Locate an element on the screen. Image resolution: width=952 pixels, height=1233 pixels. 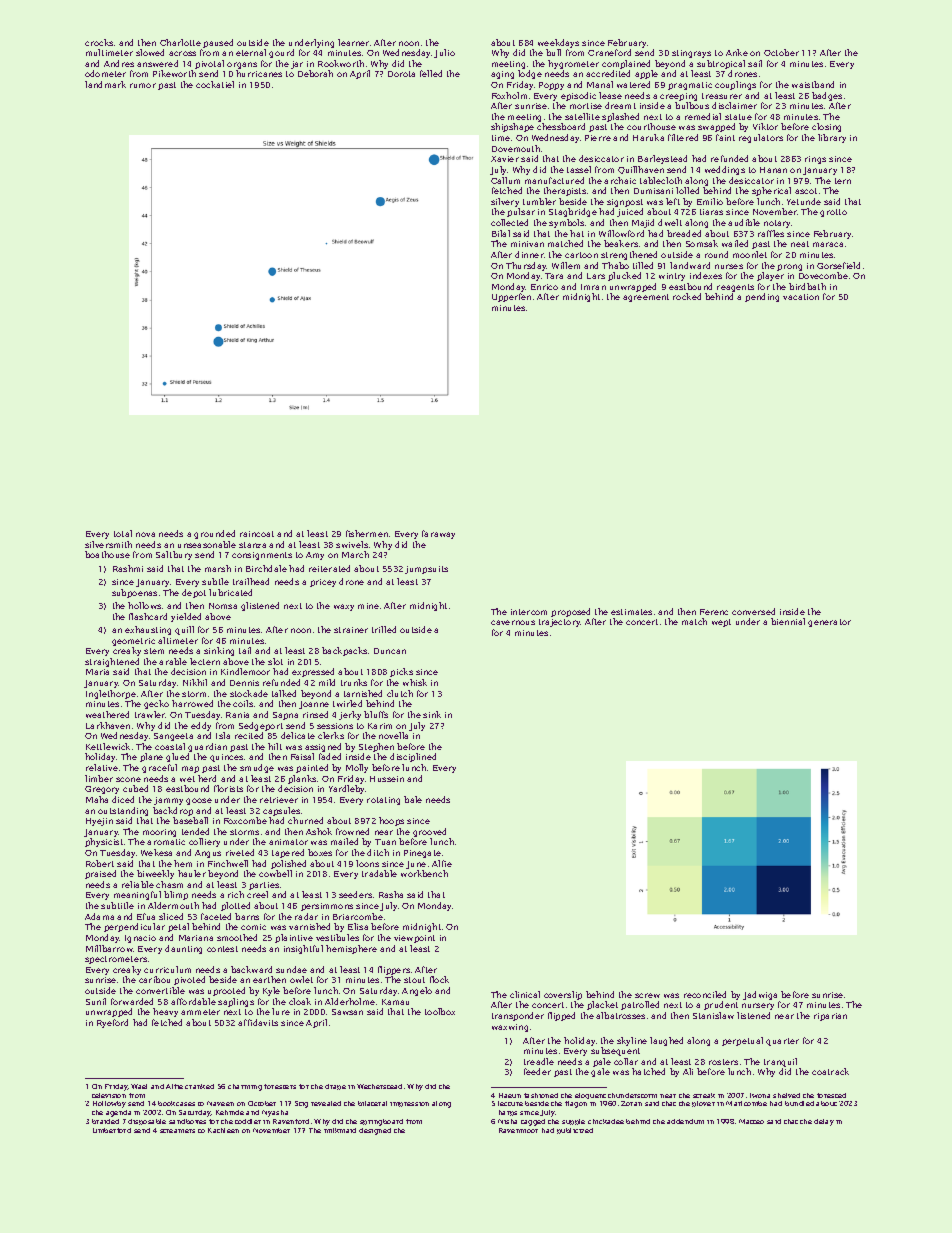
rumor is located at coordinates (143, 85).
